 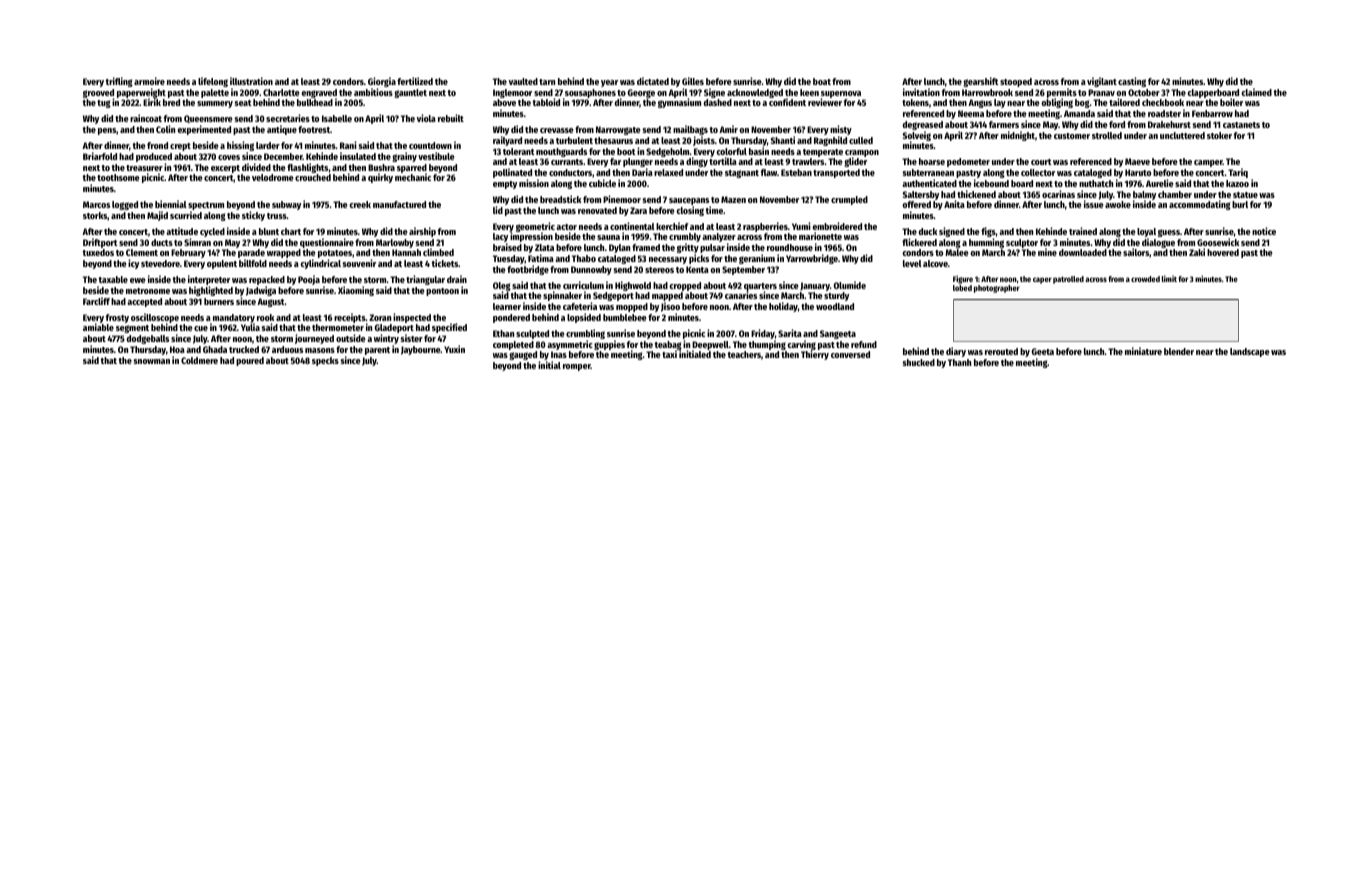 What do you see at coordinates (1256, 92) in the page?
I see `claimed` at bounding box center [1256, 92].
